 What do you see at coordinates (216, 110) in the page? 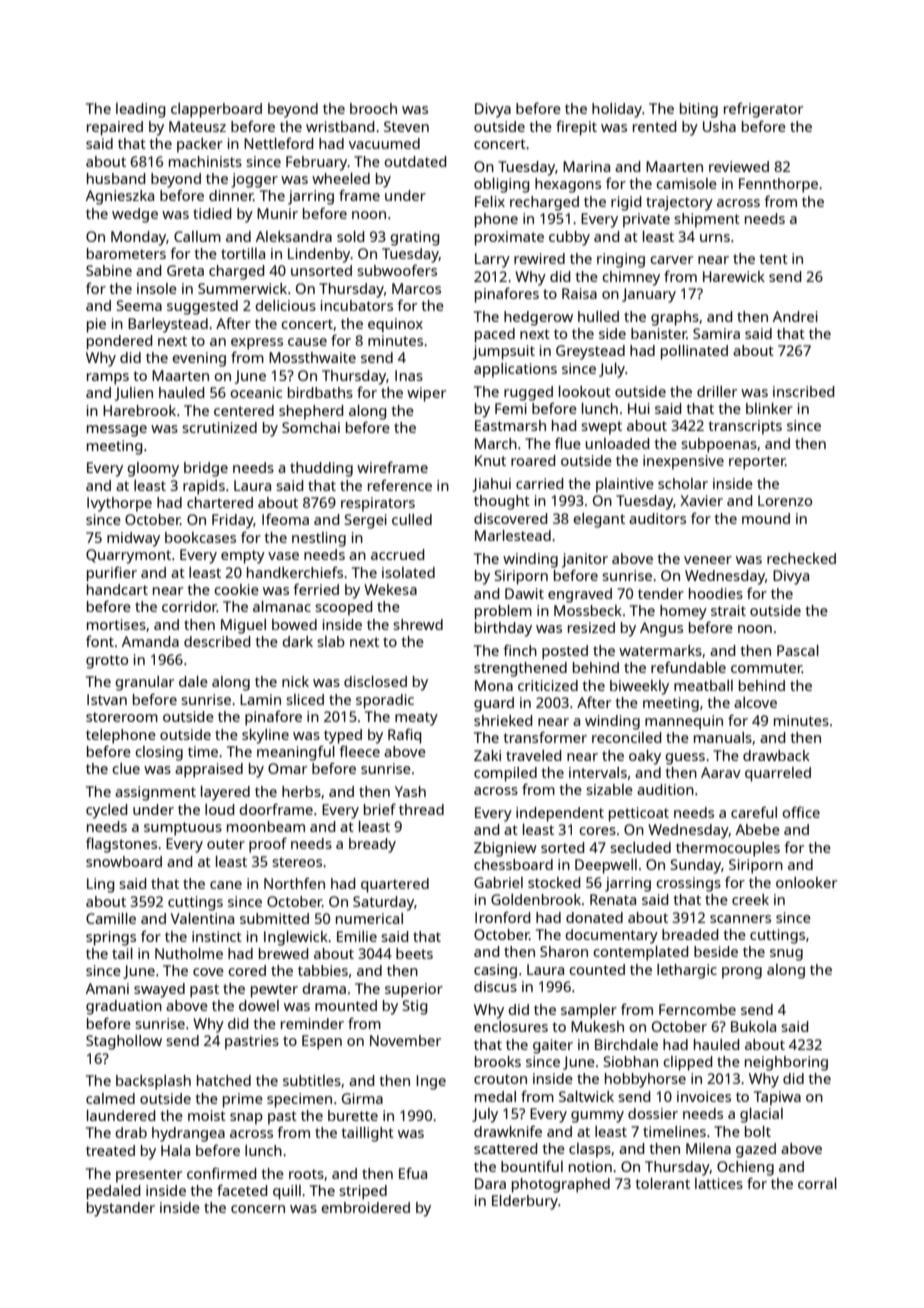
I see `clapperboard` at bounding box center [216, 110].
